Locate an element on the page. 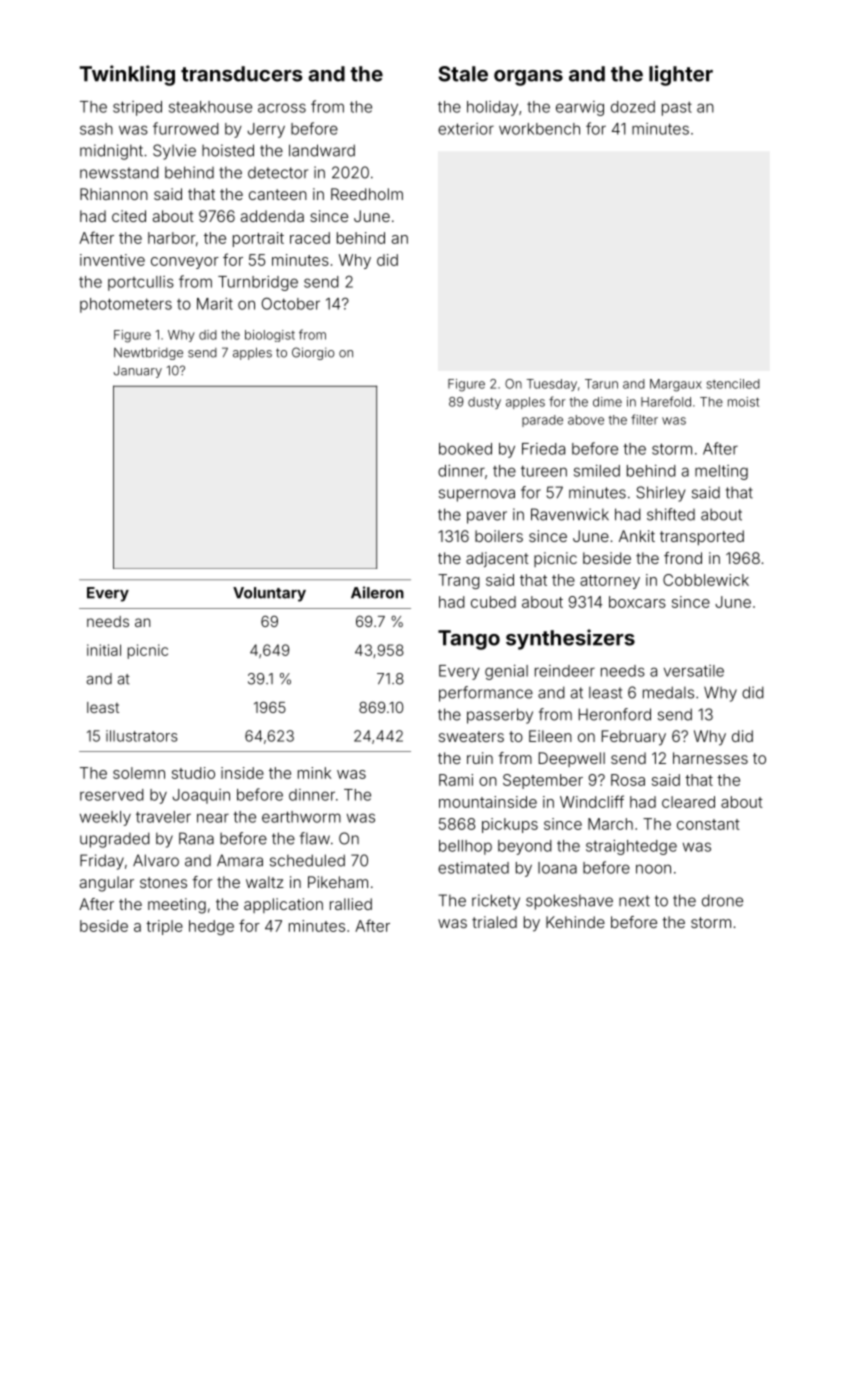 This image has height=1400, width=849. smiled is located at coordinates (597, 471).
